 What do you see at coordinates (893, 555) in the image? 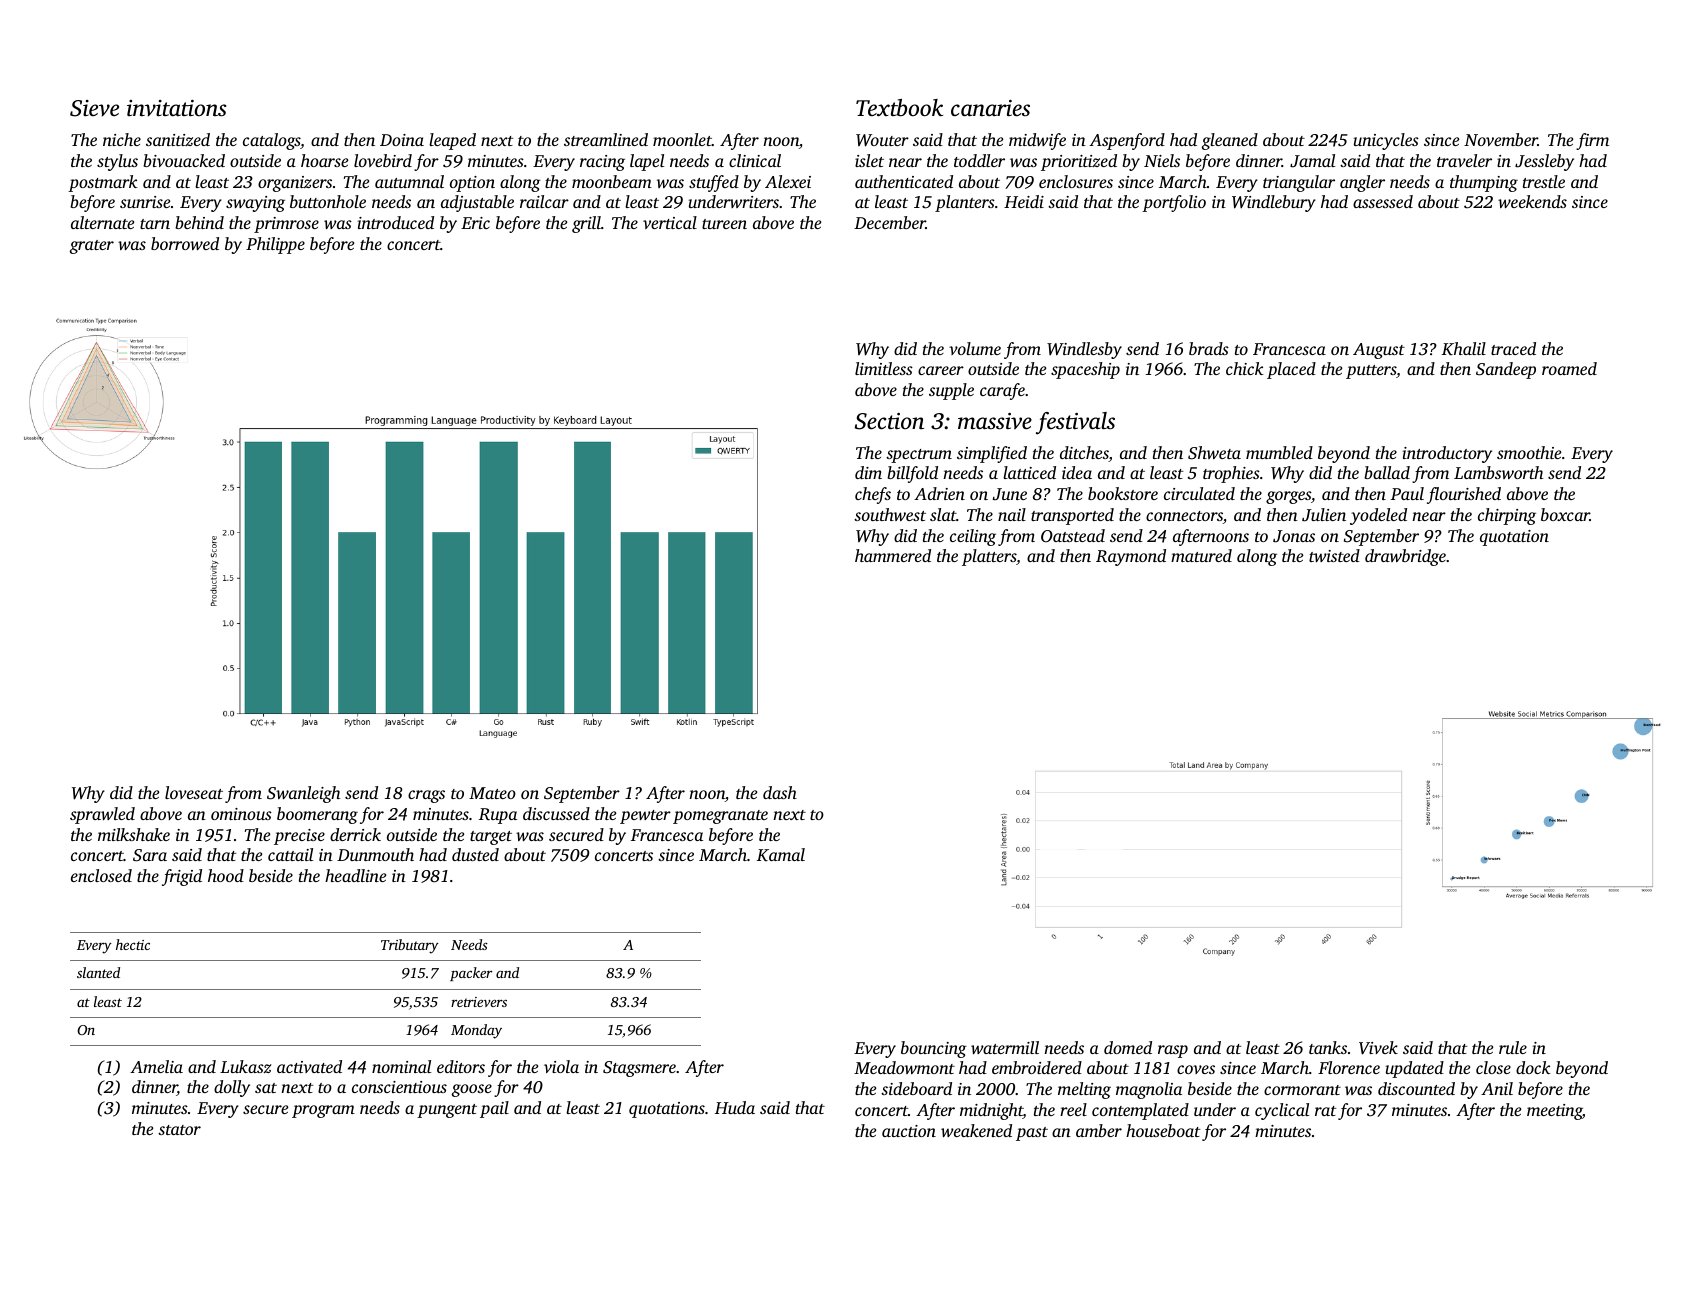
I see `hammered` at bounding box center [893, 555].
